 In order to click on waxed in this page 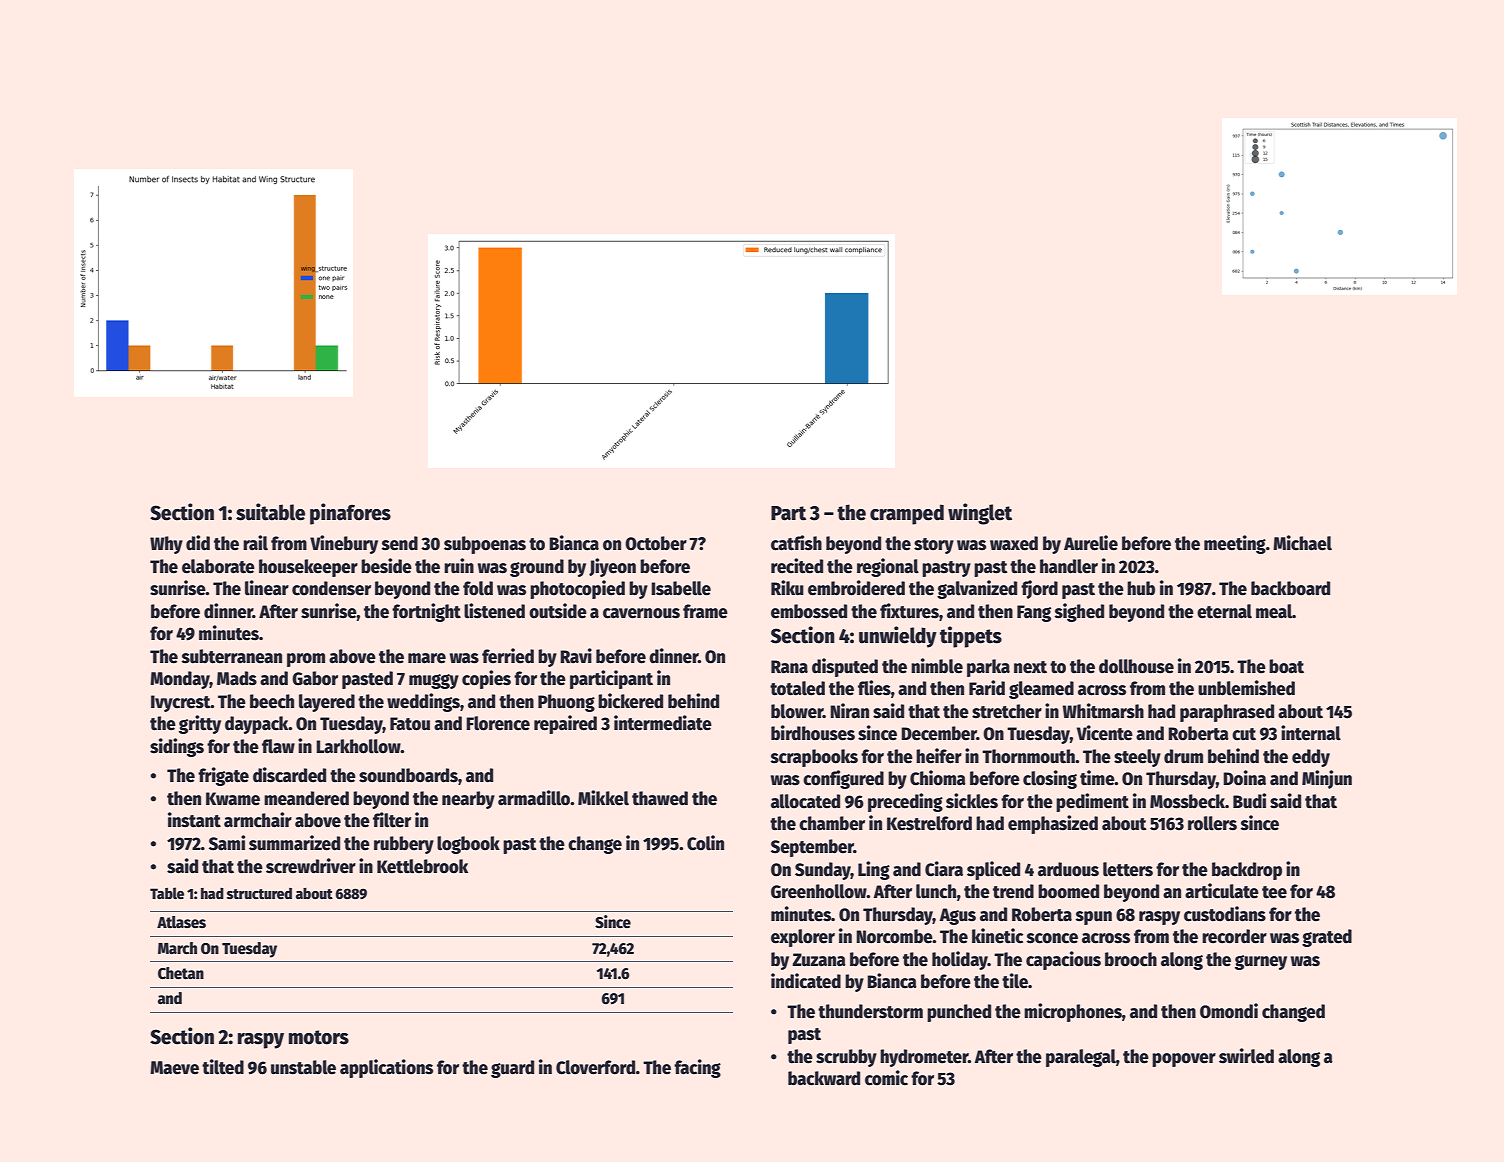, I will do `click(1014, 543)`.
